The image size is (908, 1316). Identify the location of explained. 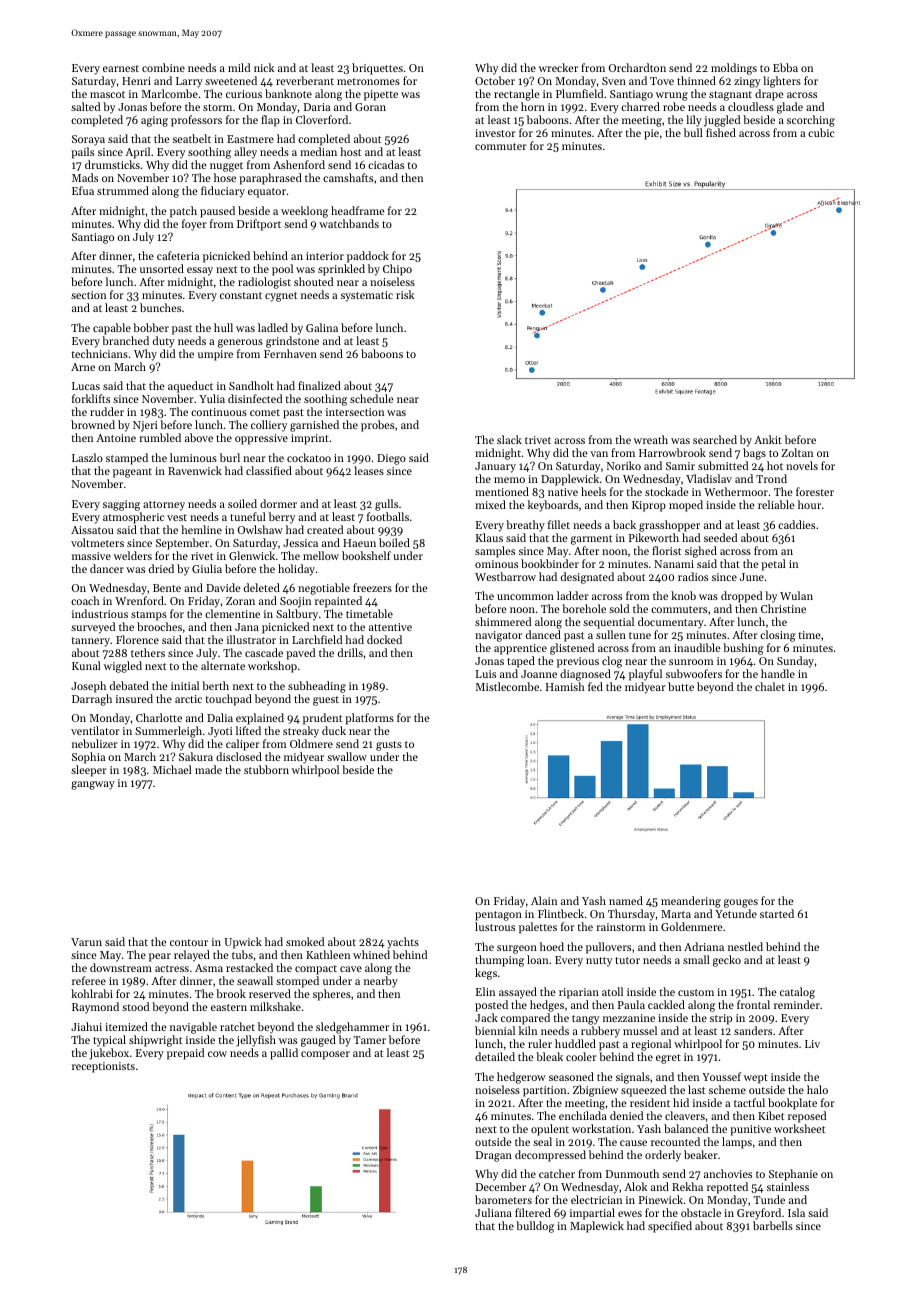
(260, 719).
